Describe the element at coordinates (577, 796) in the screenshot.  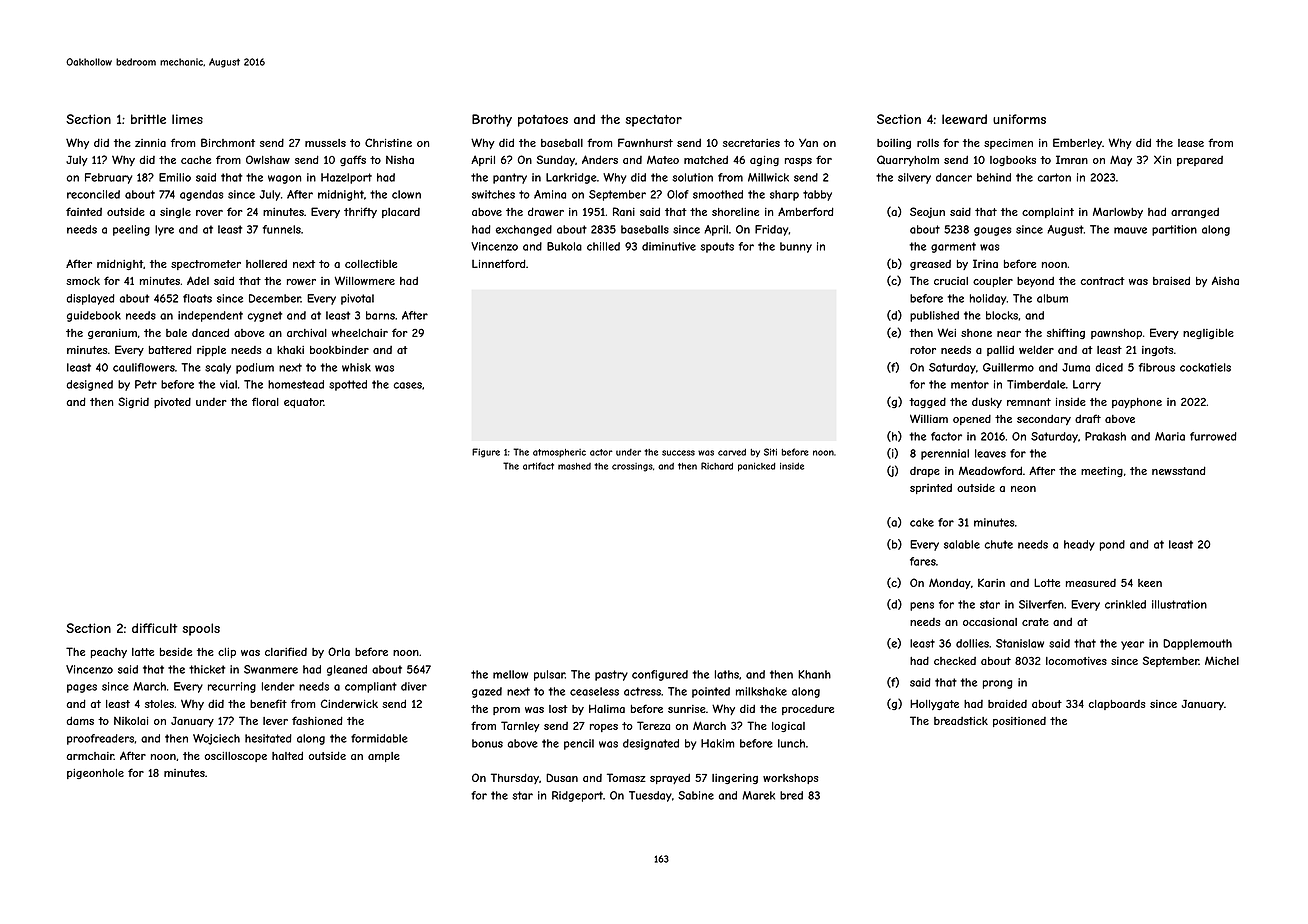
I see `Ridgeport` at that location.
